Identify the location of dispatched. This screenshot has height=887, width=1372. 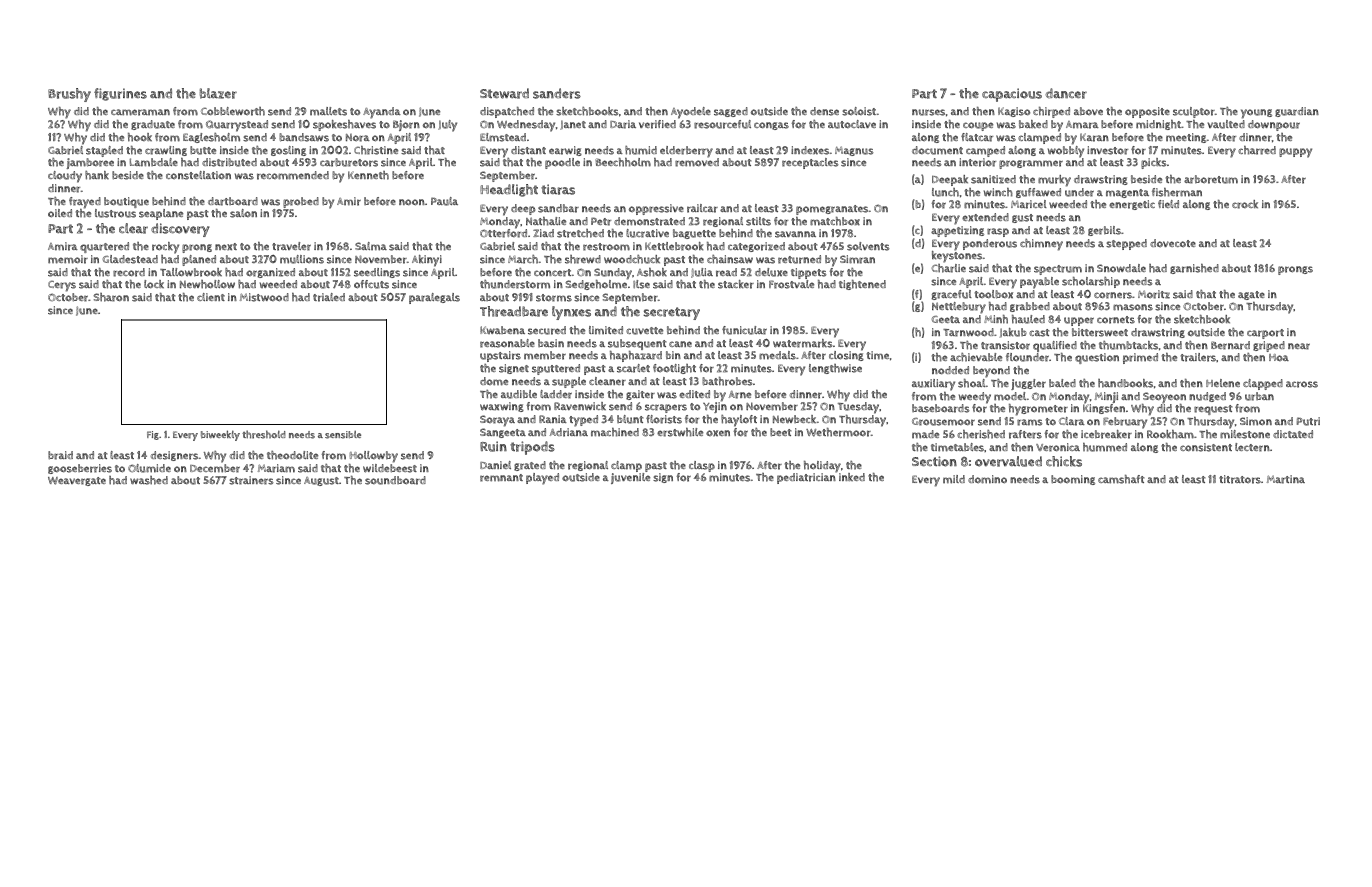
(507, 112).
